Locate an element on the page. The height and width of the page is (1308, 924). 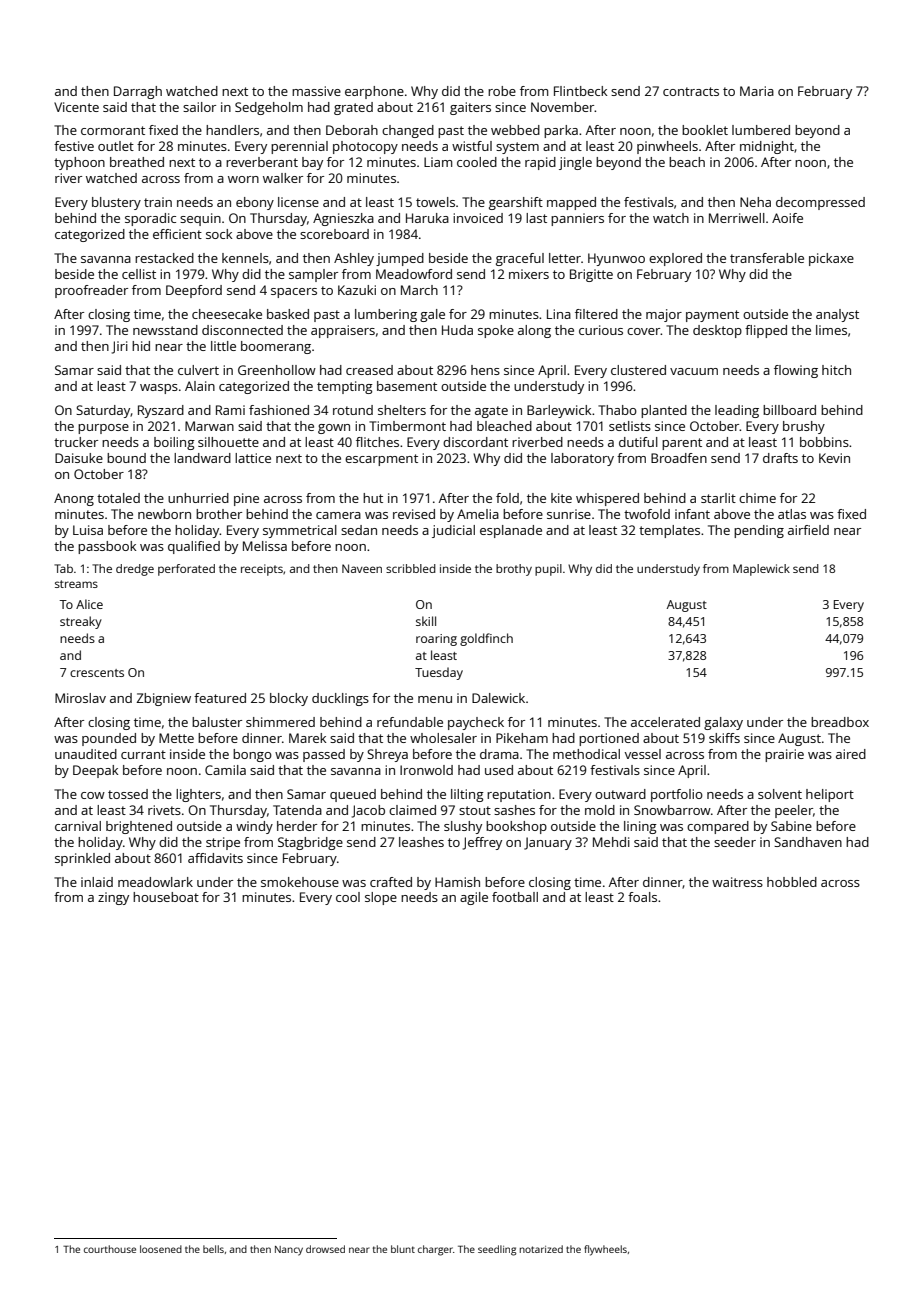
foals is located at coordinates (642, 897).
